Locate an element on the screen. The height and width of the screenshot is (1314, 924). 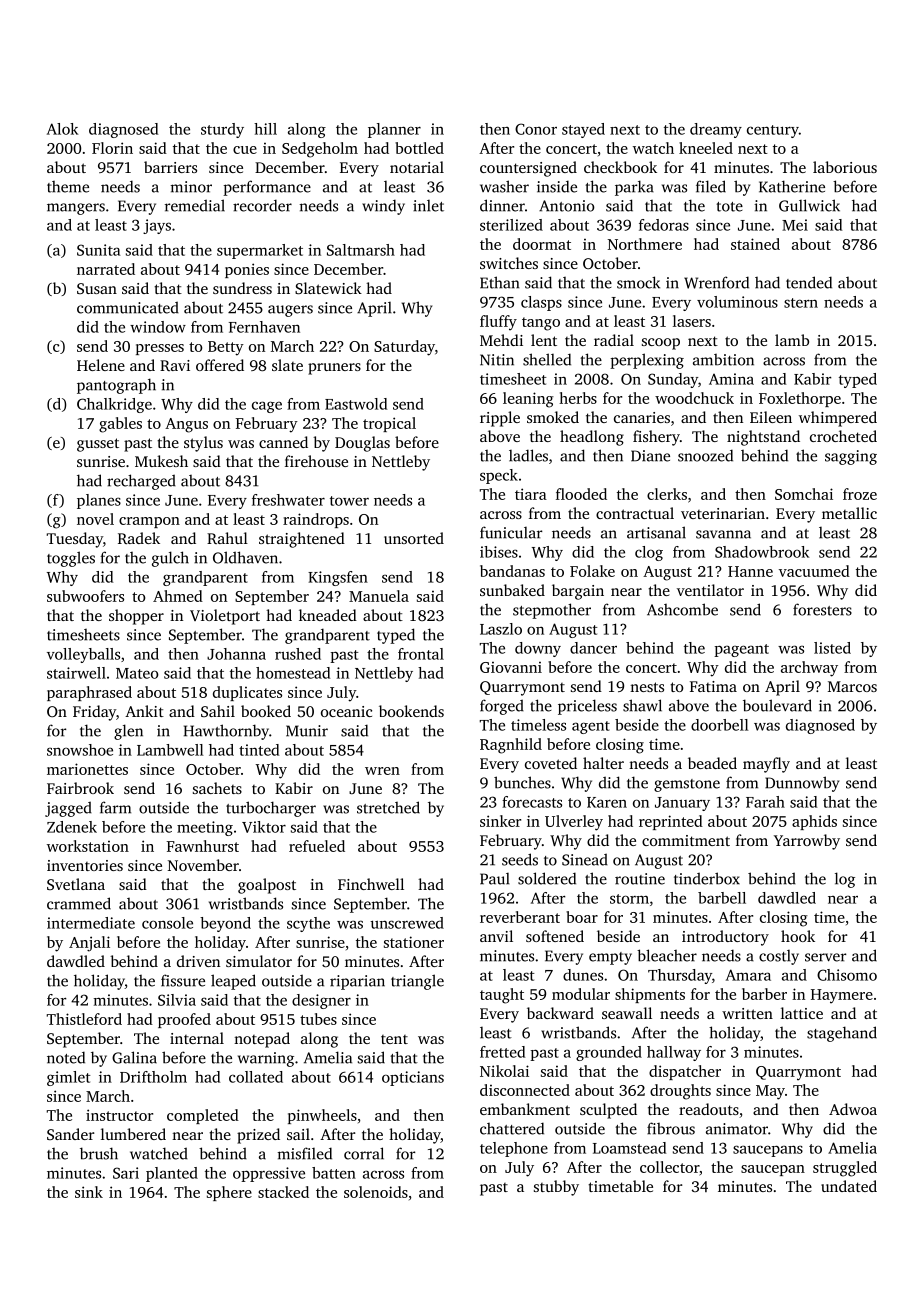
stubby is located at coordinates (556, 1188).
